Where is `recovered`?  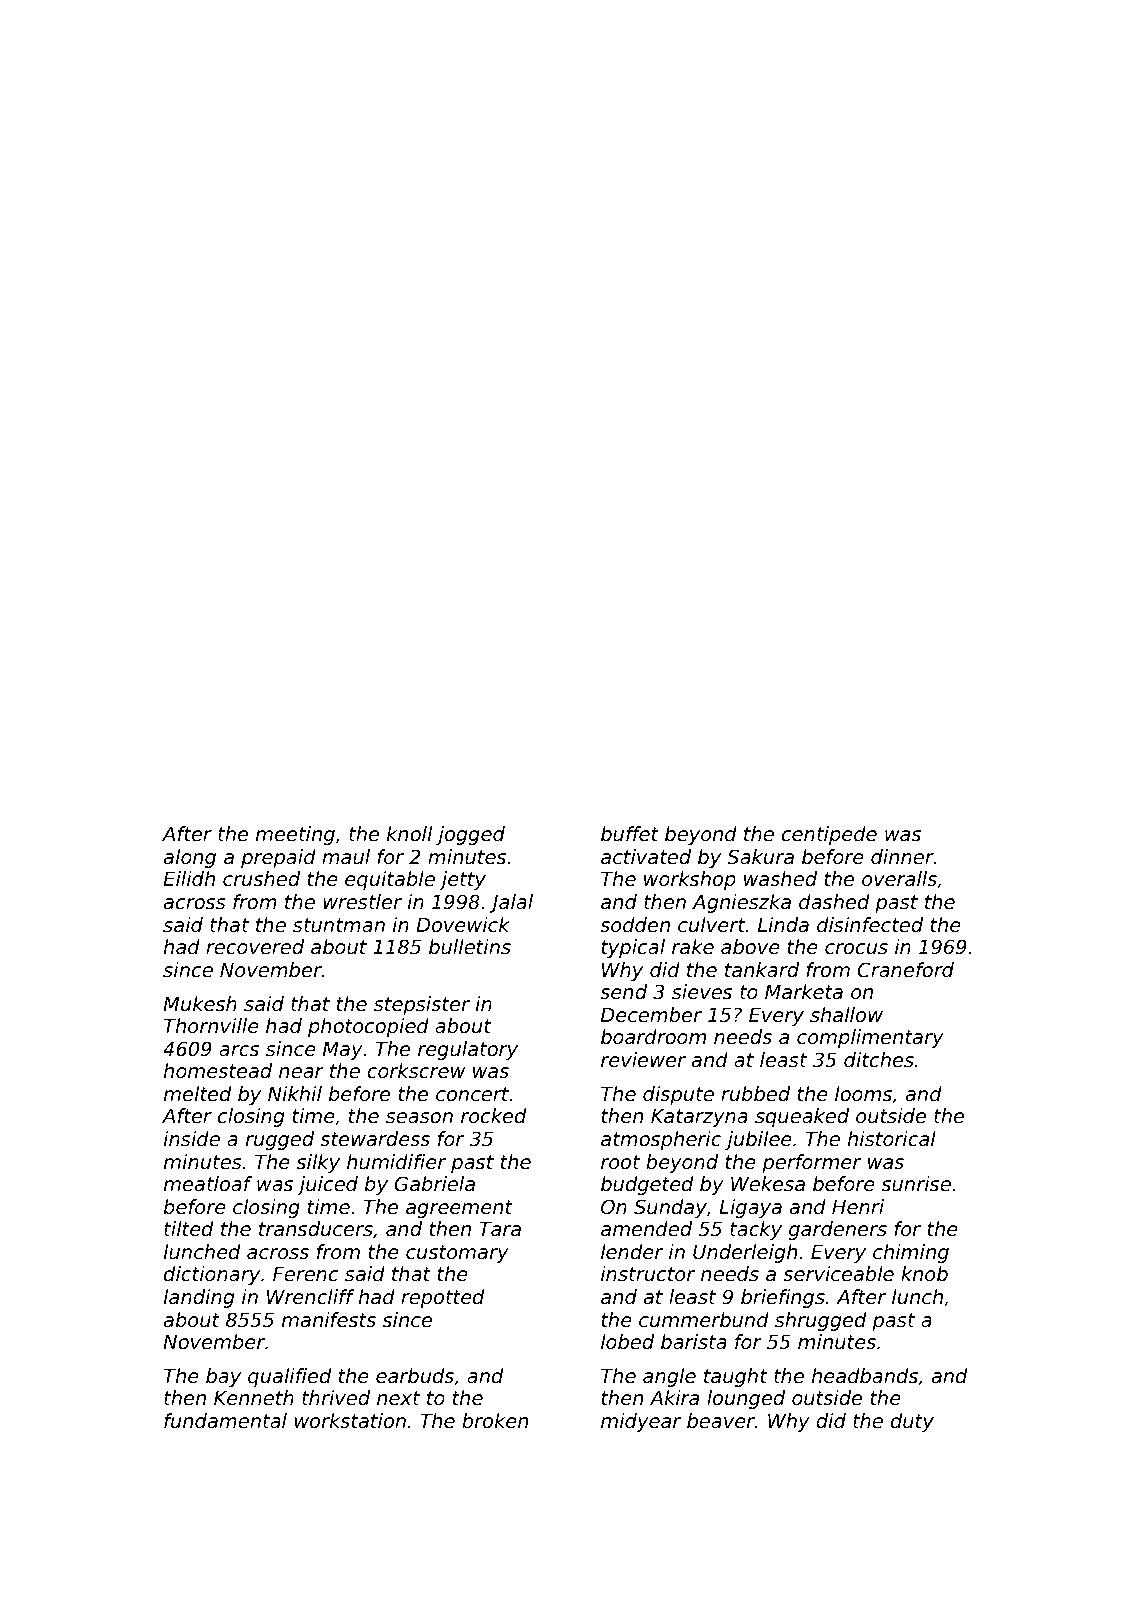 recovered is located at coordinates (255, 946).
